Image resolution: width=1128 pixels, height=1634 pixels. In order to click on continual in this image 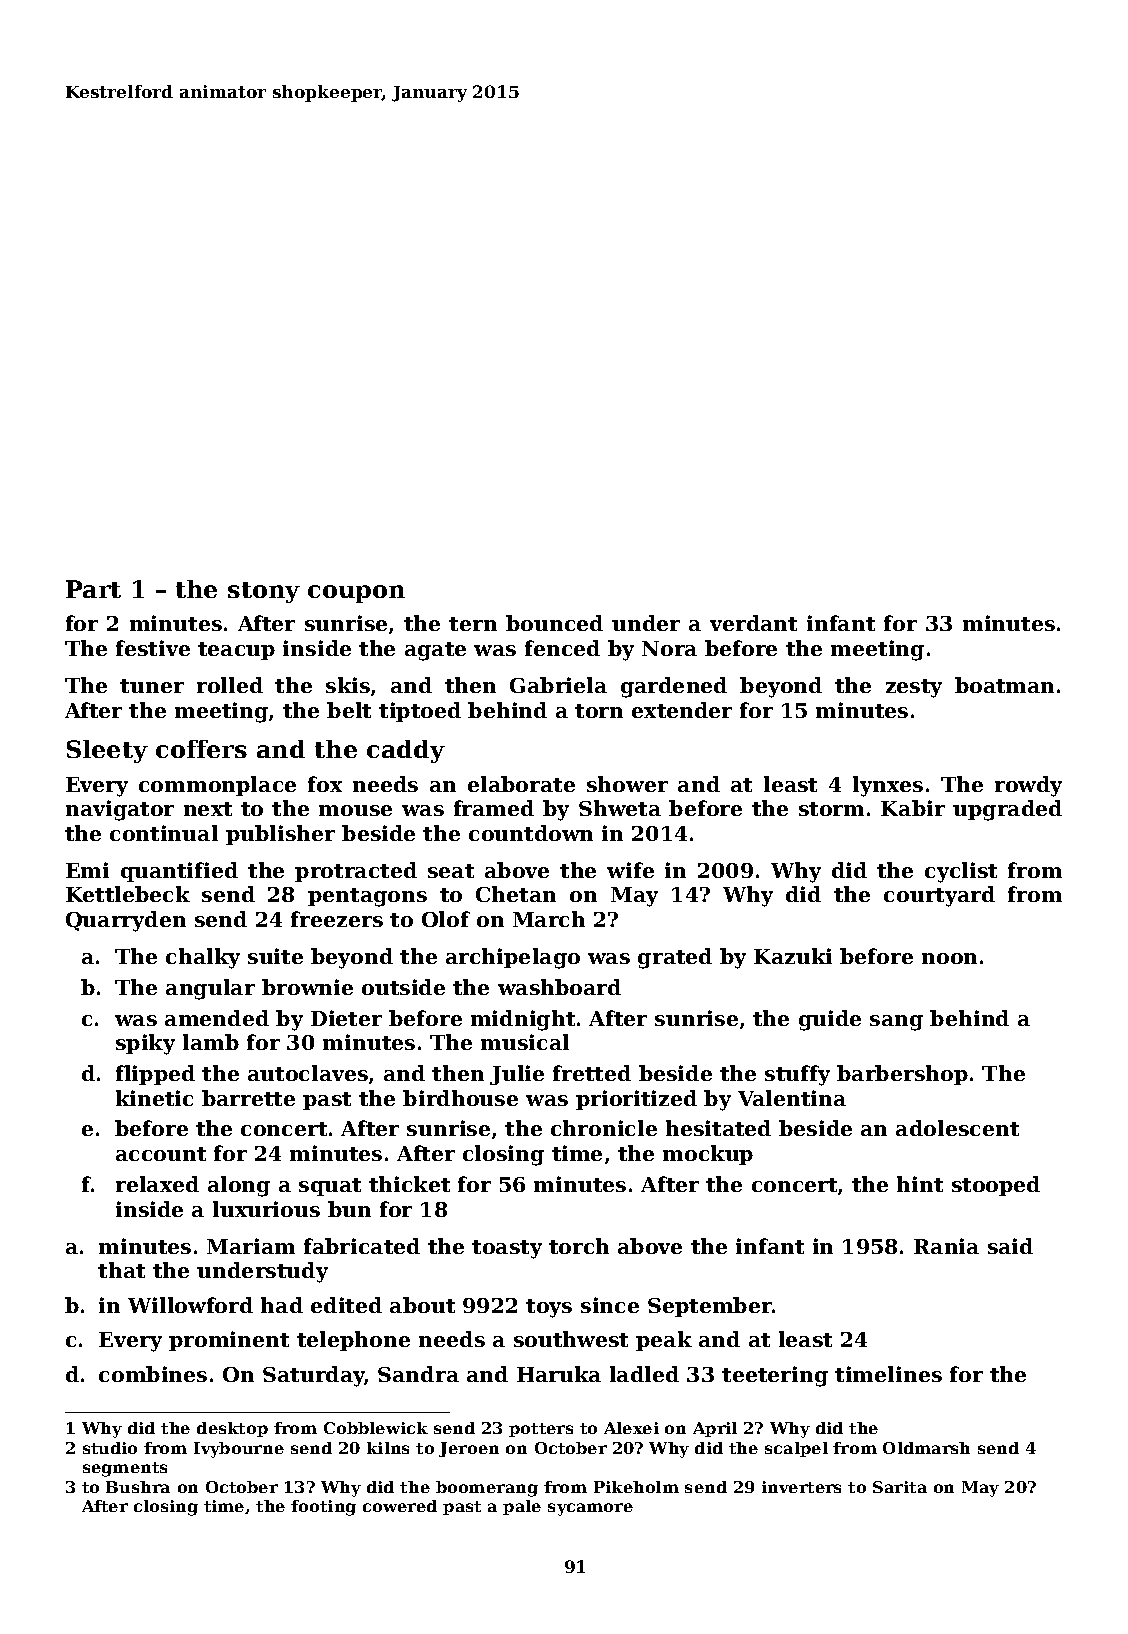, I will do `click(164, 833)`.
